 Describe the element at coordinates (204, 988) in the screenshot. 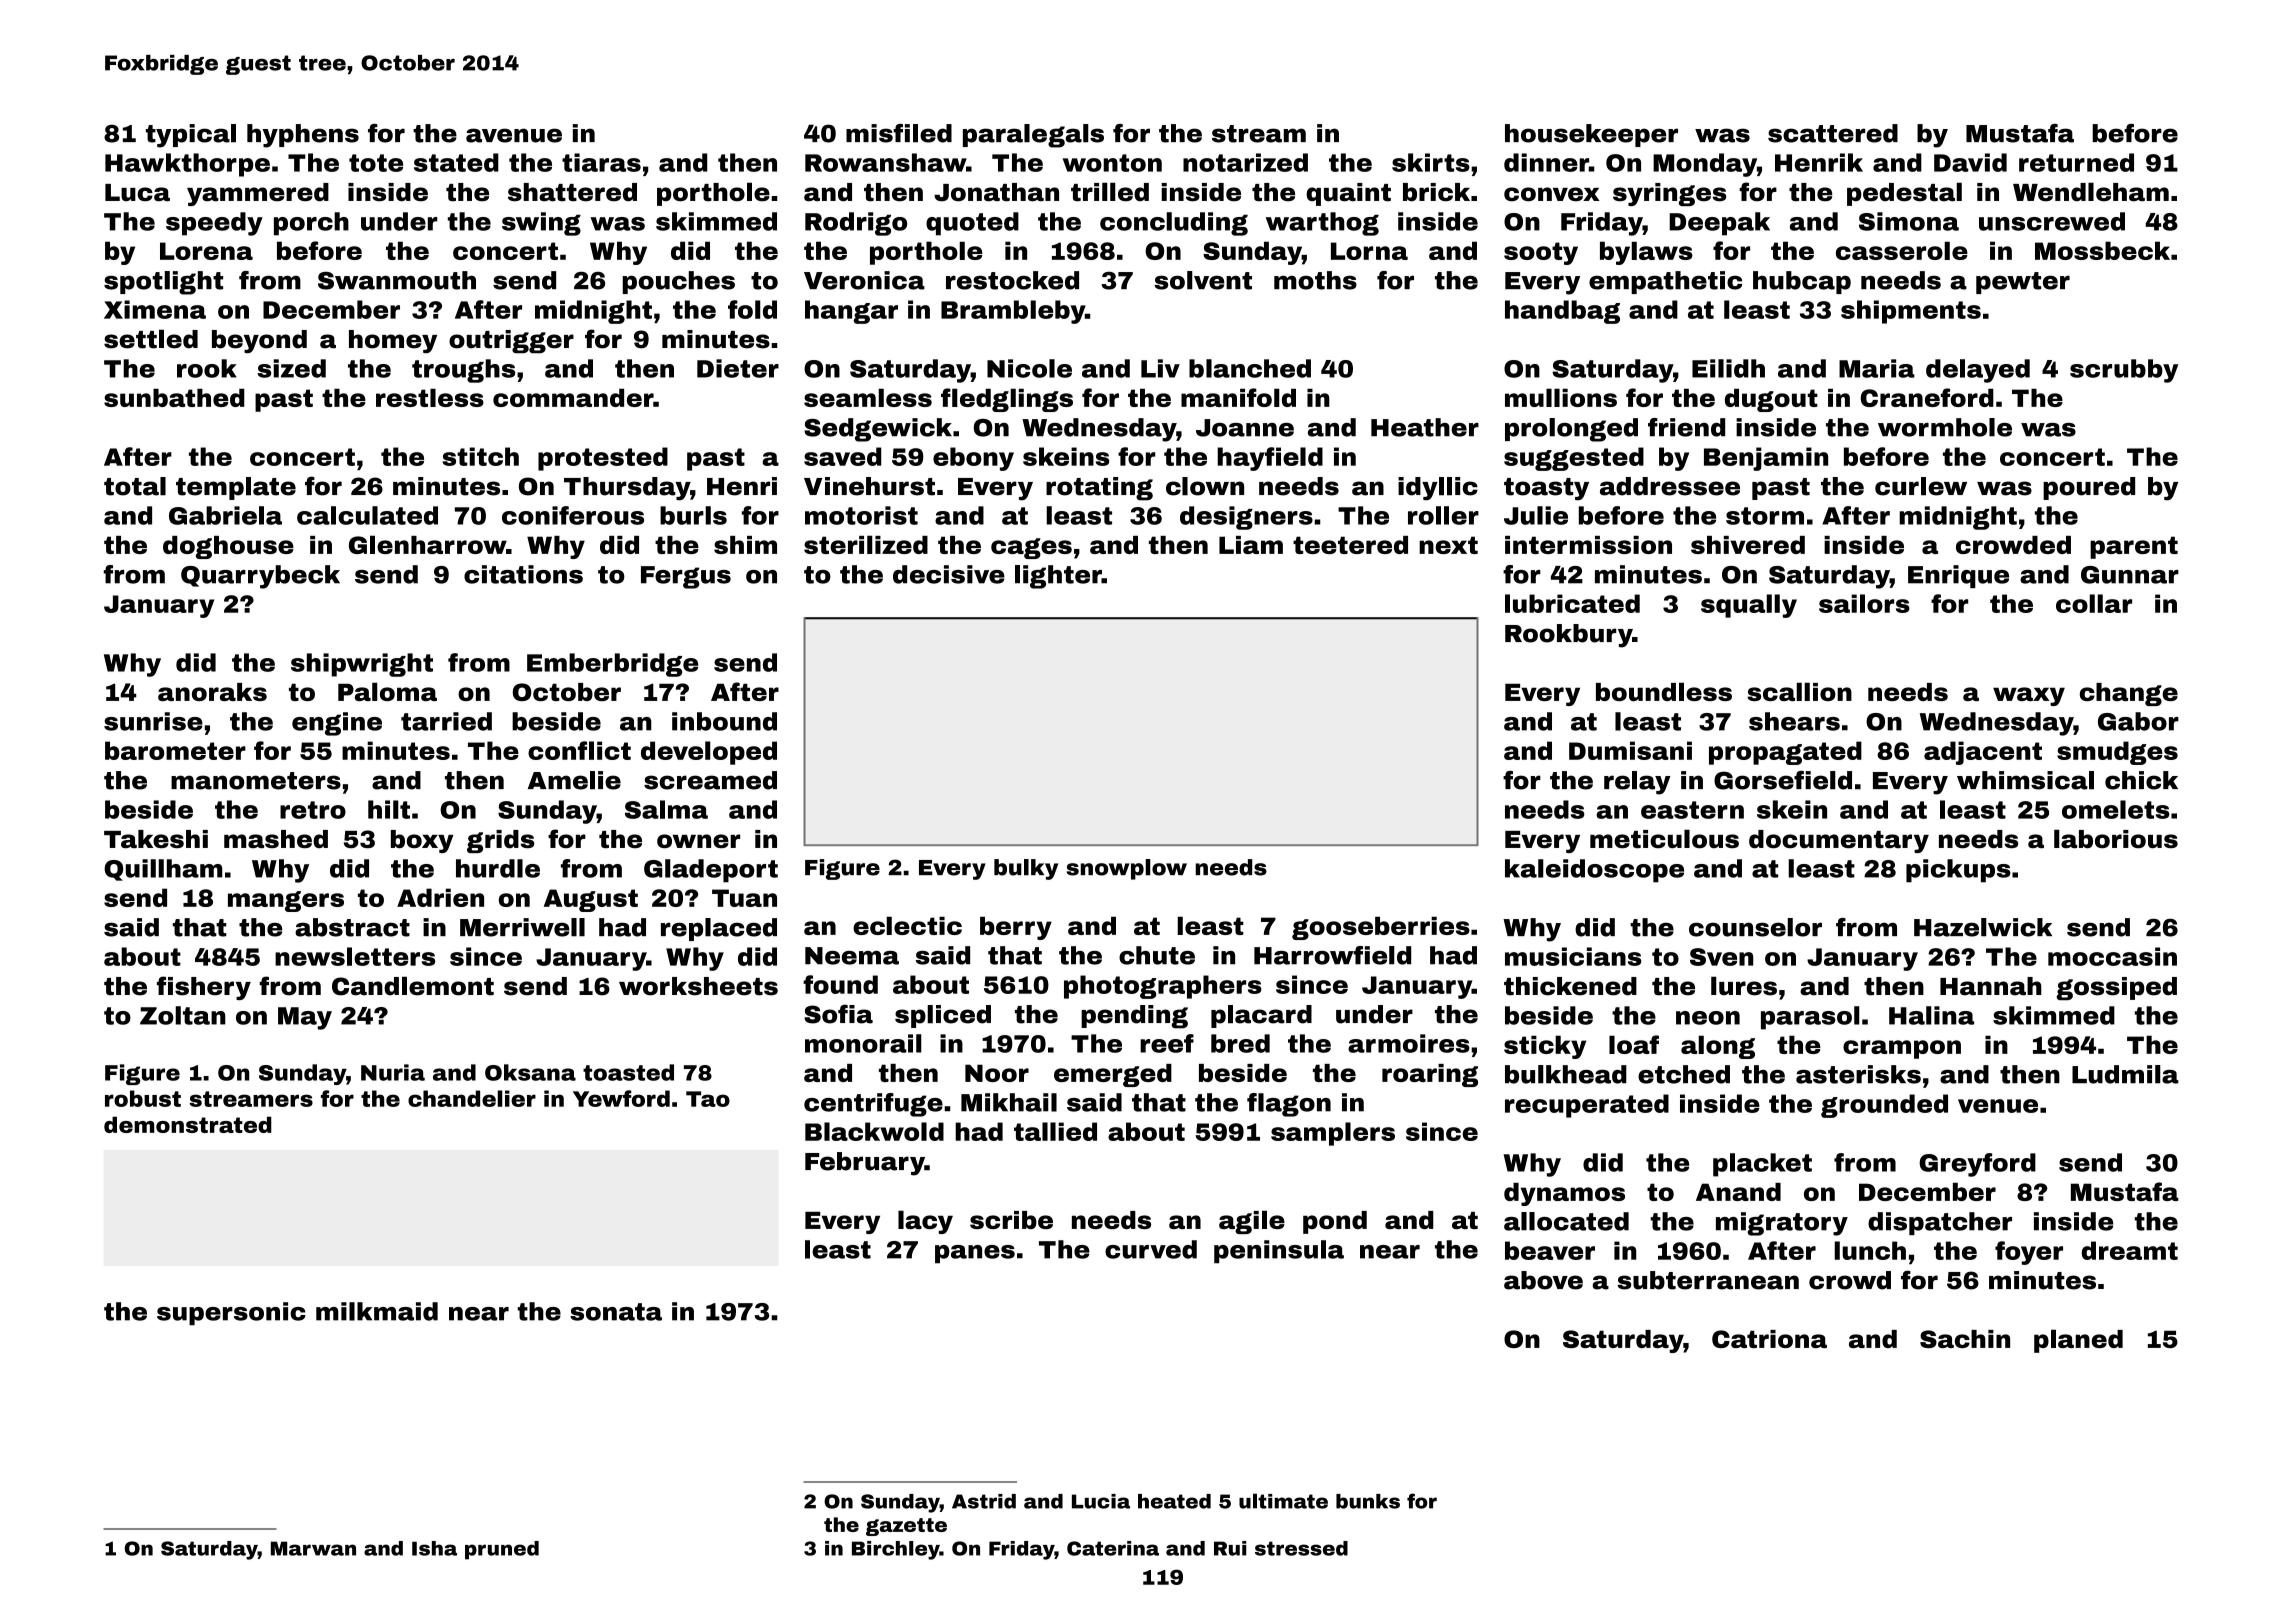

I see `fishery` at that location.
